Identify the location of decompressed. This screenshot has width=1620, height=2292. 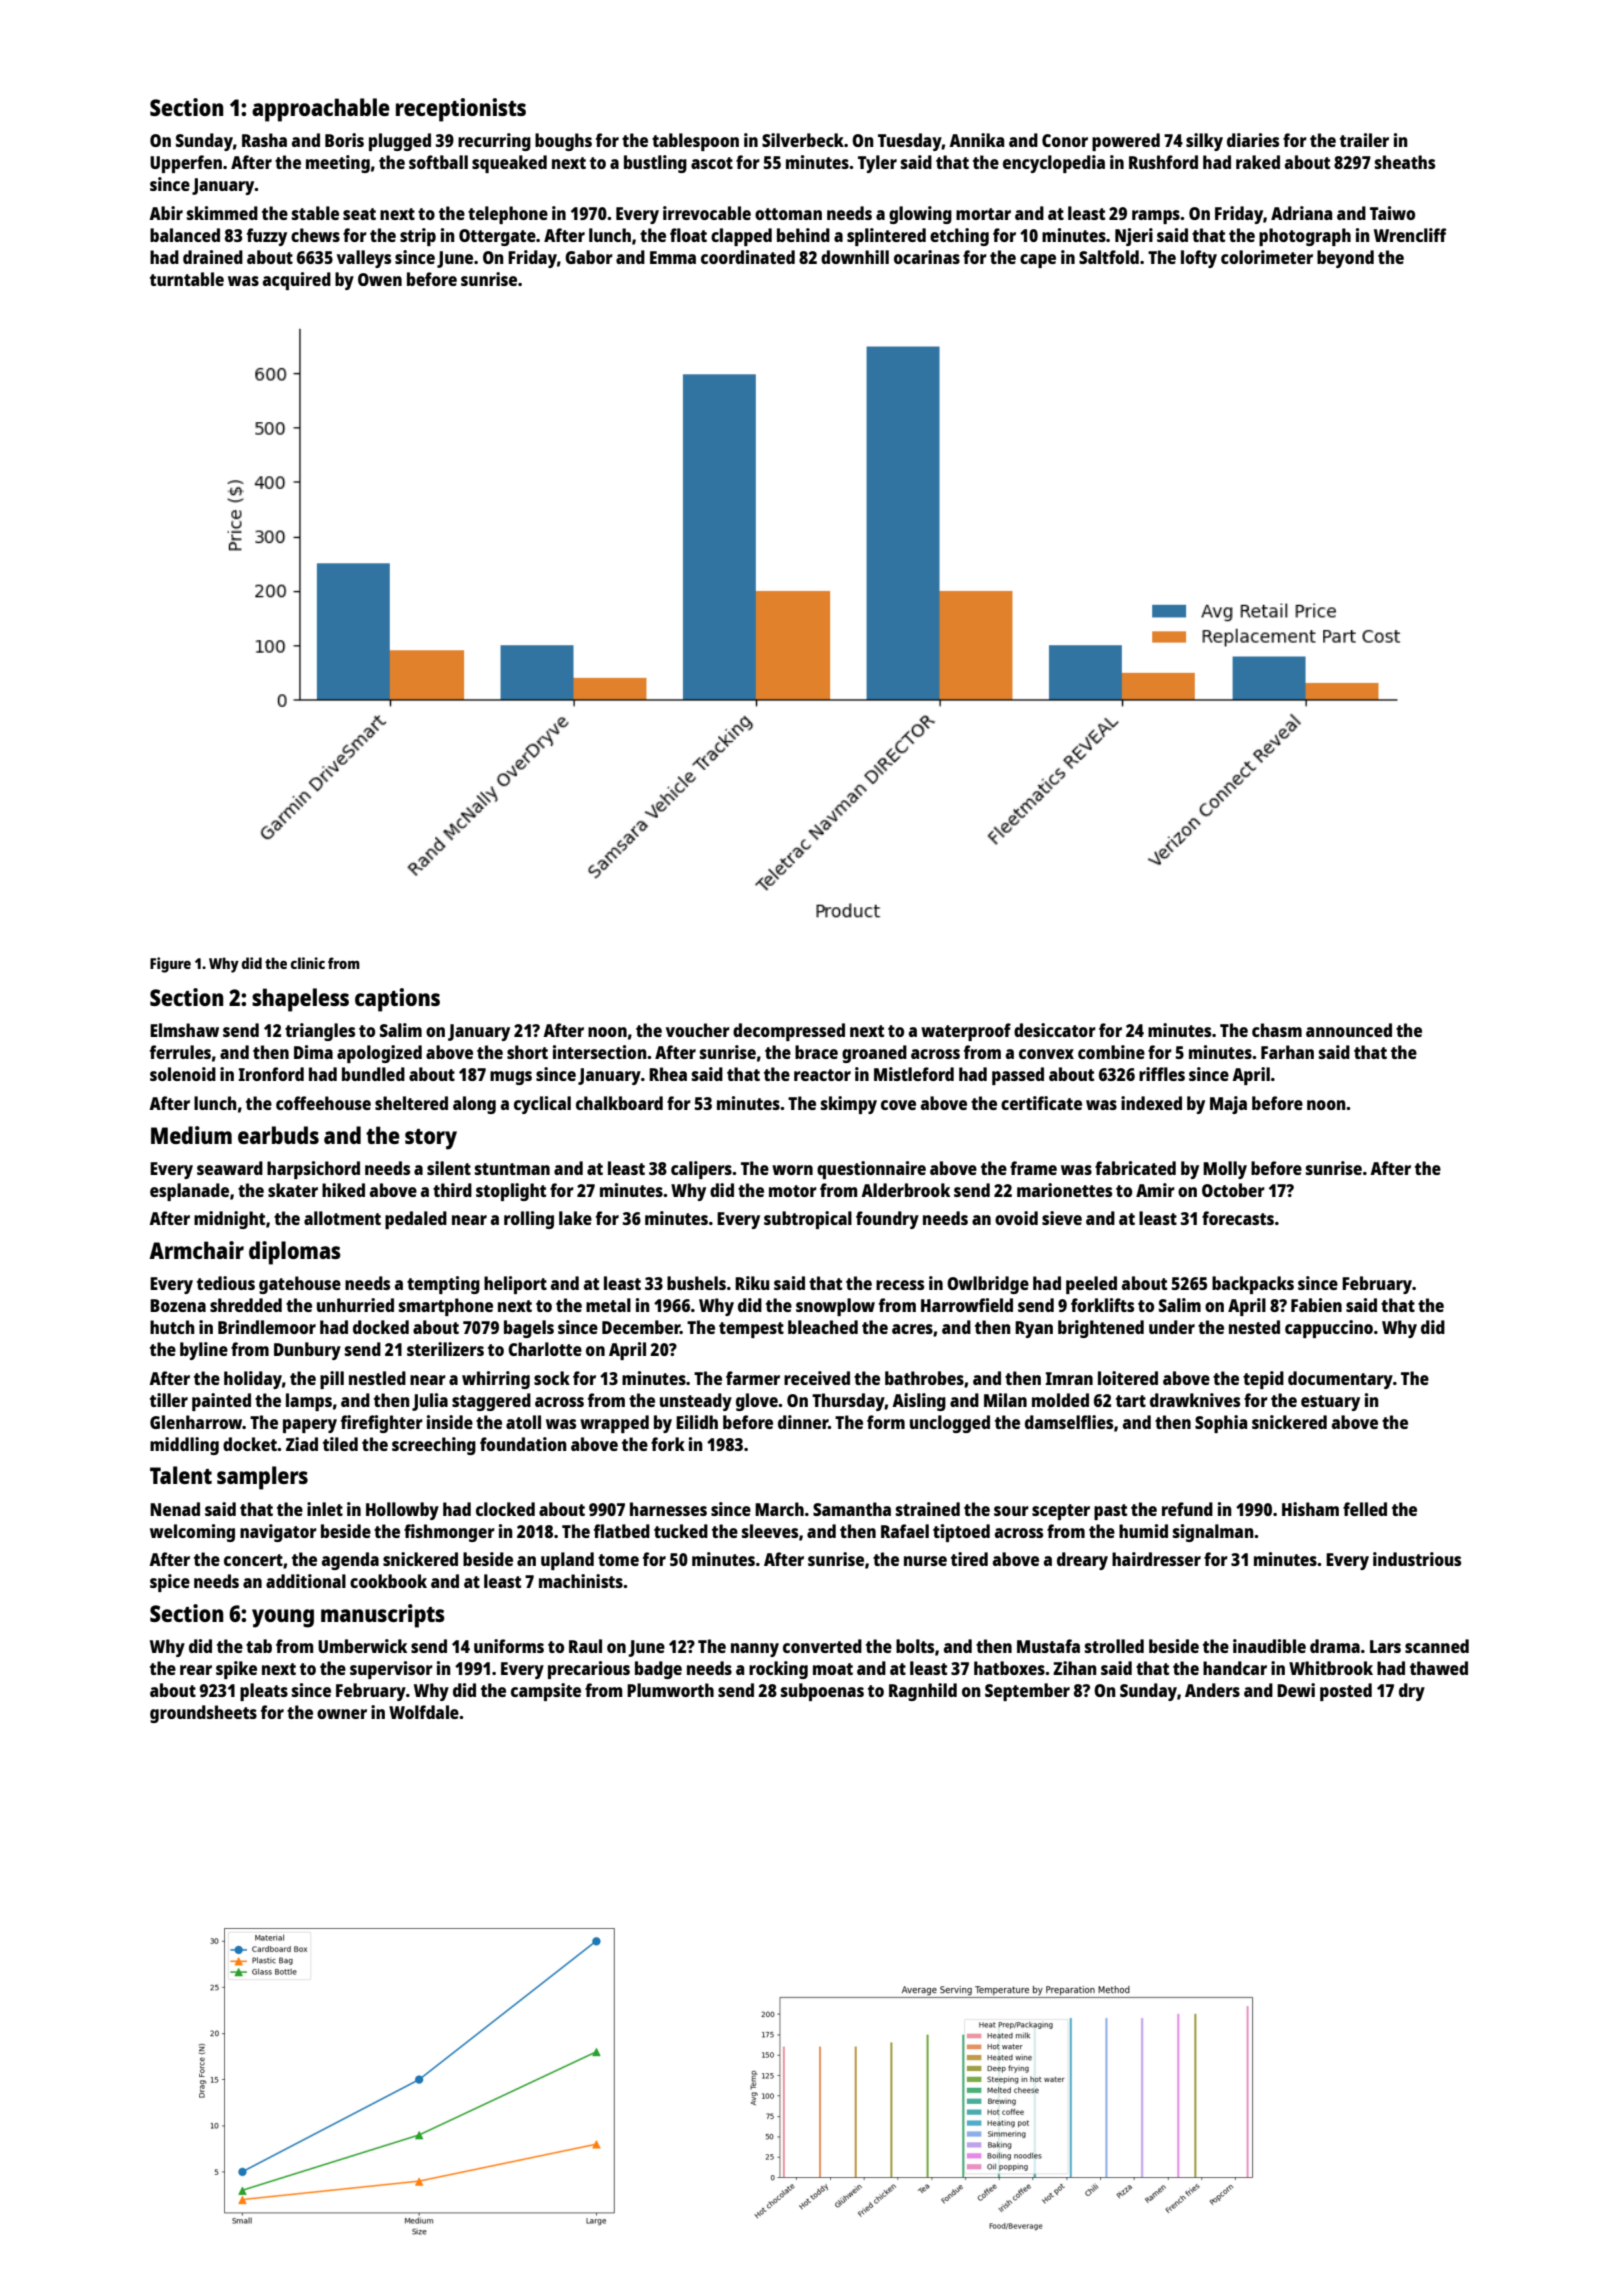
(789, 1032).
